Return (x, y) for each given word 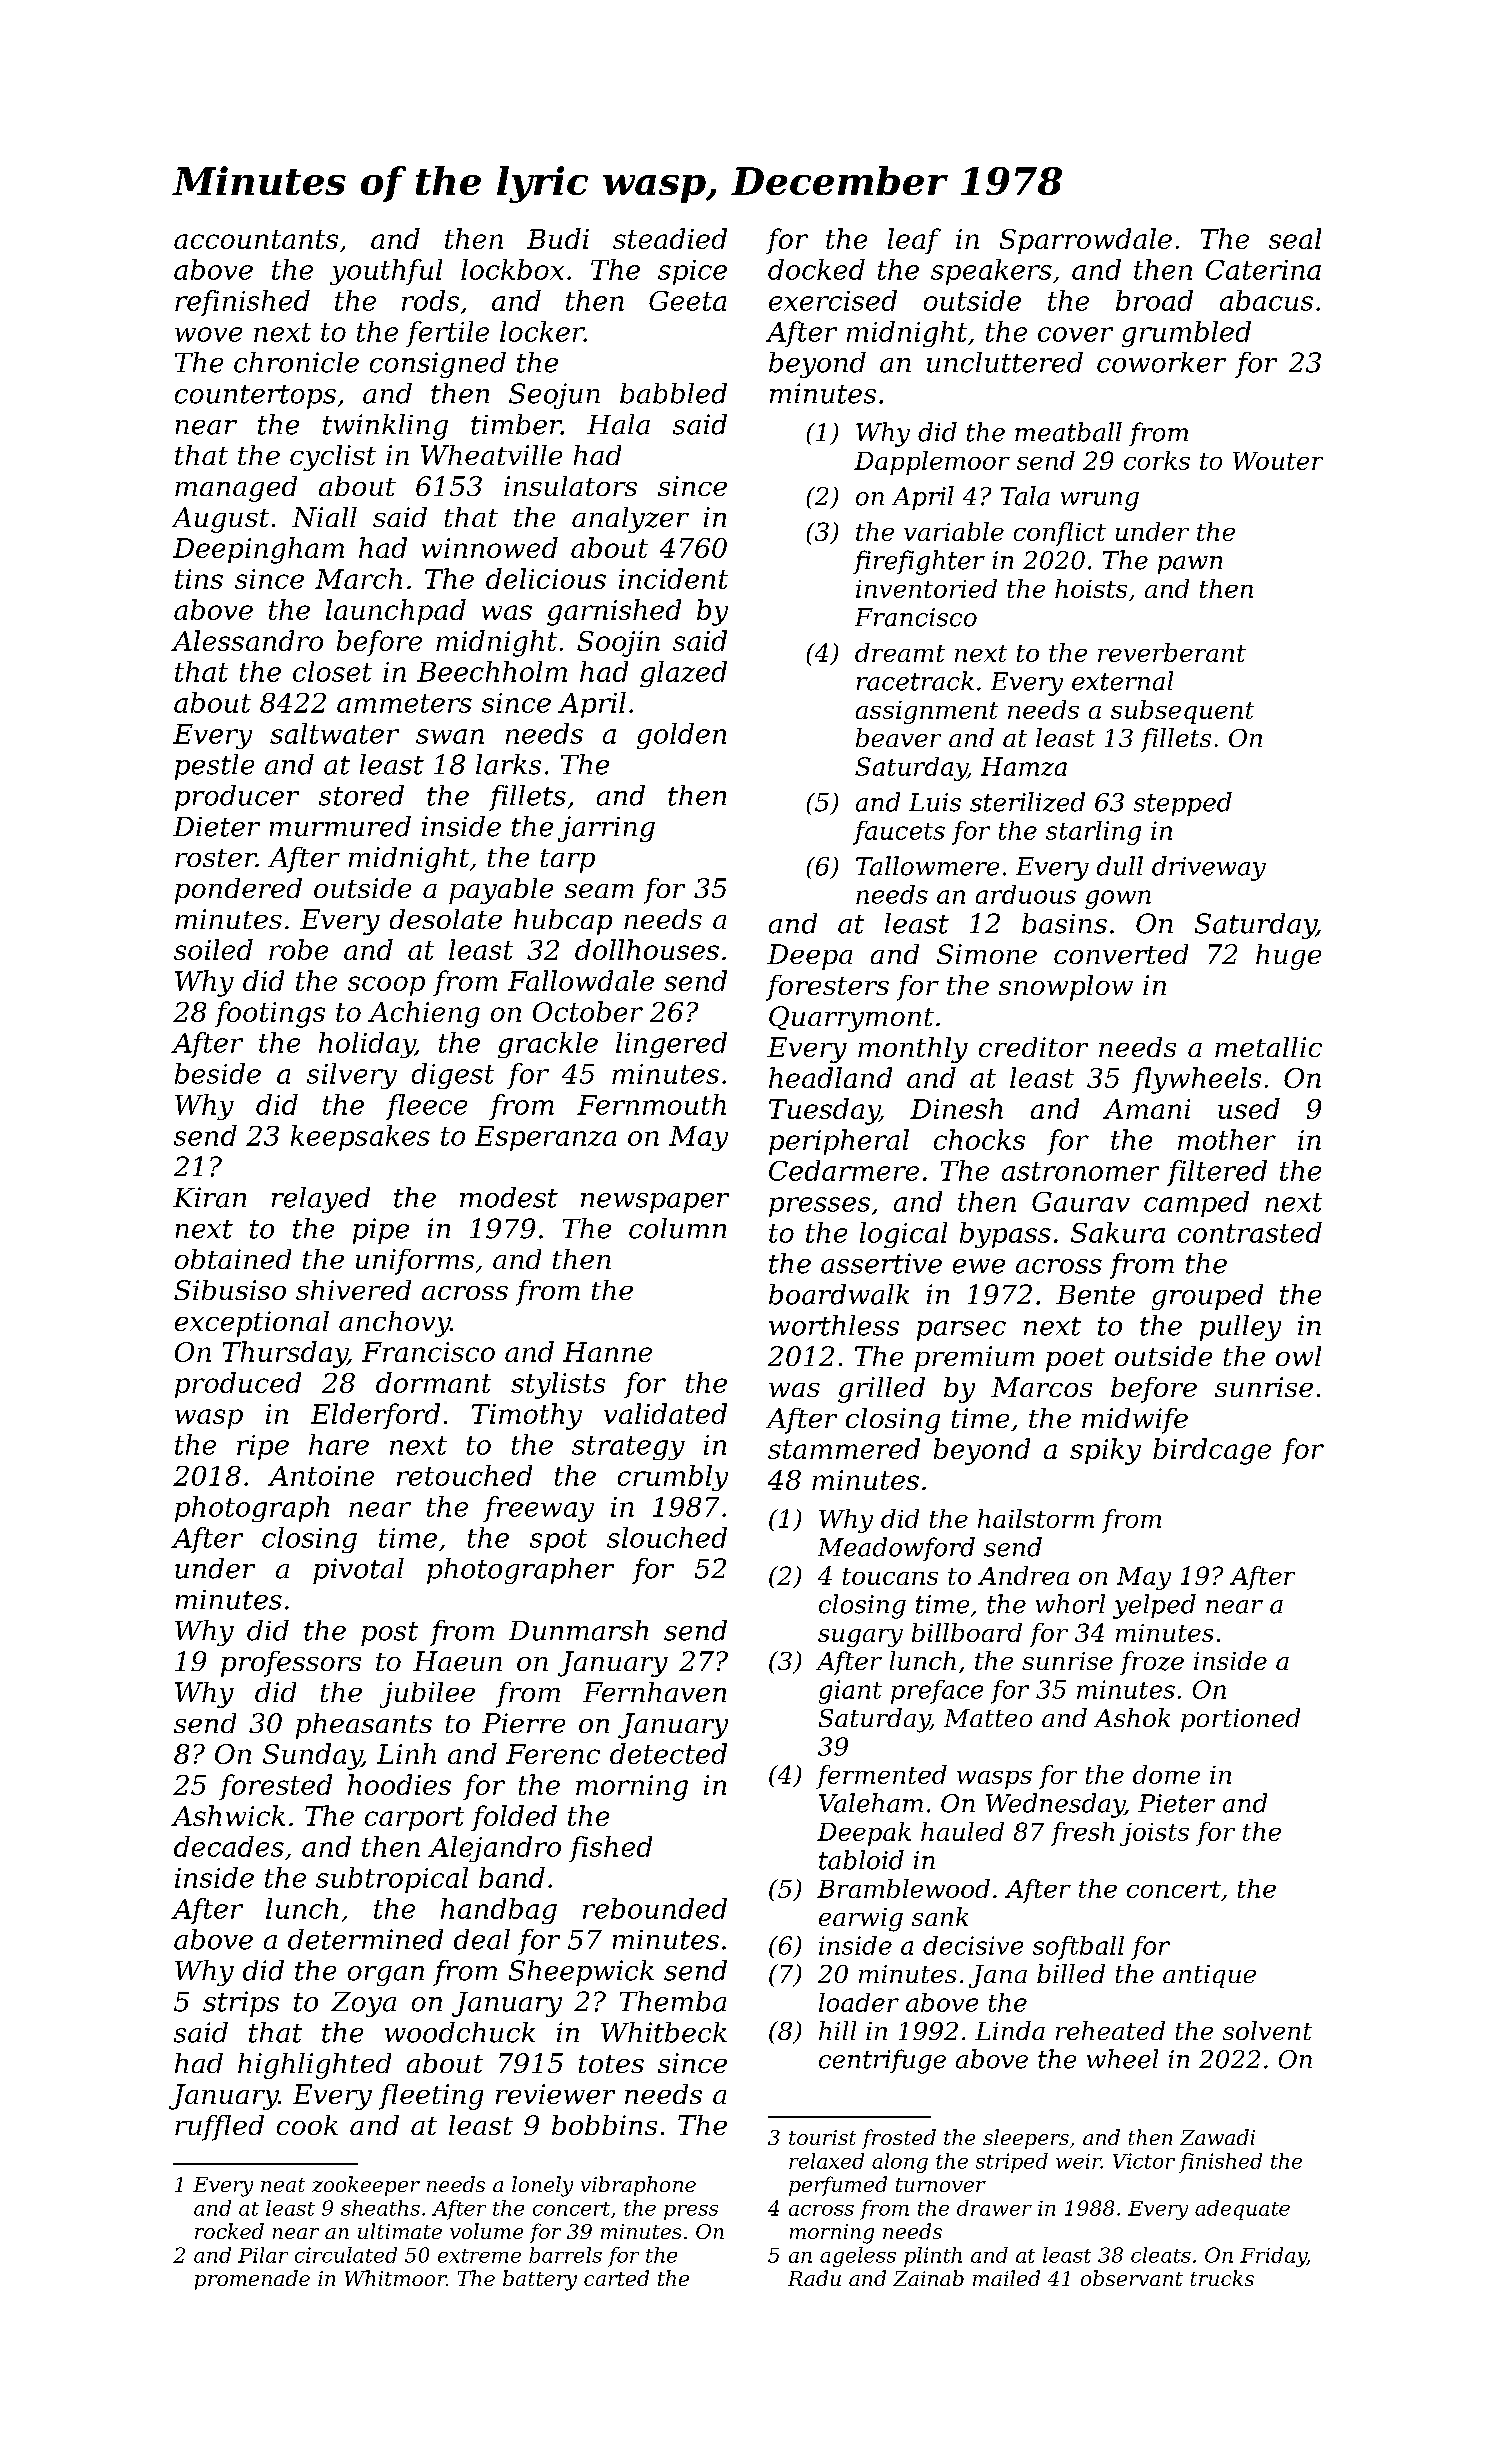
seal (1295, 238)
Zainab (928, 2278)
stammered (844, 1448)
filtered (1217, 1173)
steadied (670, 238)
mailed (1006, 2278)
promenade (252, 2280)
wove (208, 334)
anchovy (394, 1324)
